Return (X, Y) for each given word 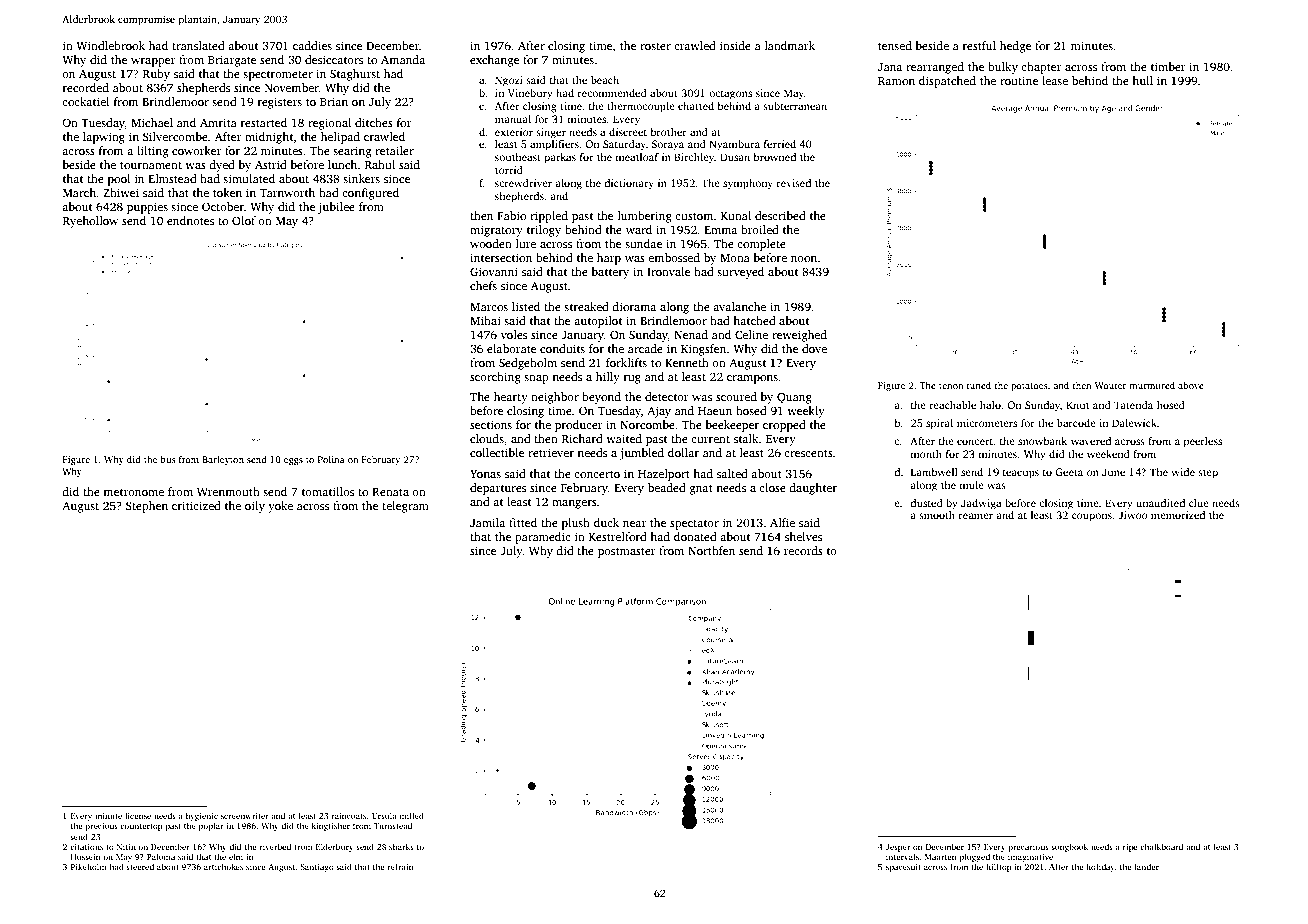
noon (804, 259)
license (138, 815)
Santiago (317, 868)
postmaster (627, 553)
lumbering (645, 217)
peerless (1203, 442)
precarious (1028, 848)
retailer (394, 150)
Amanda (403, 59)
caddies (312, 45)
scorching (495, 378)
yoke (280, 507)
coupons (1092, 517)
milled (411, 815)
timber (1168, 66)
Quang (794, 398)
